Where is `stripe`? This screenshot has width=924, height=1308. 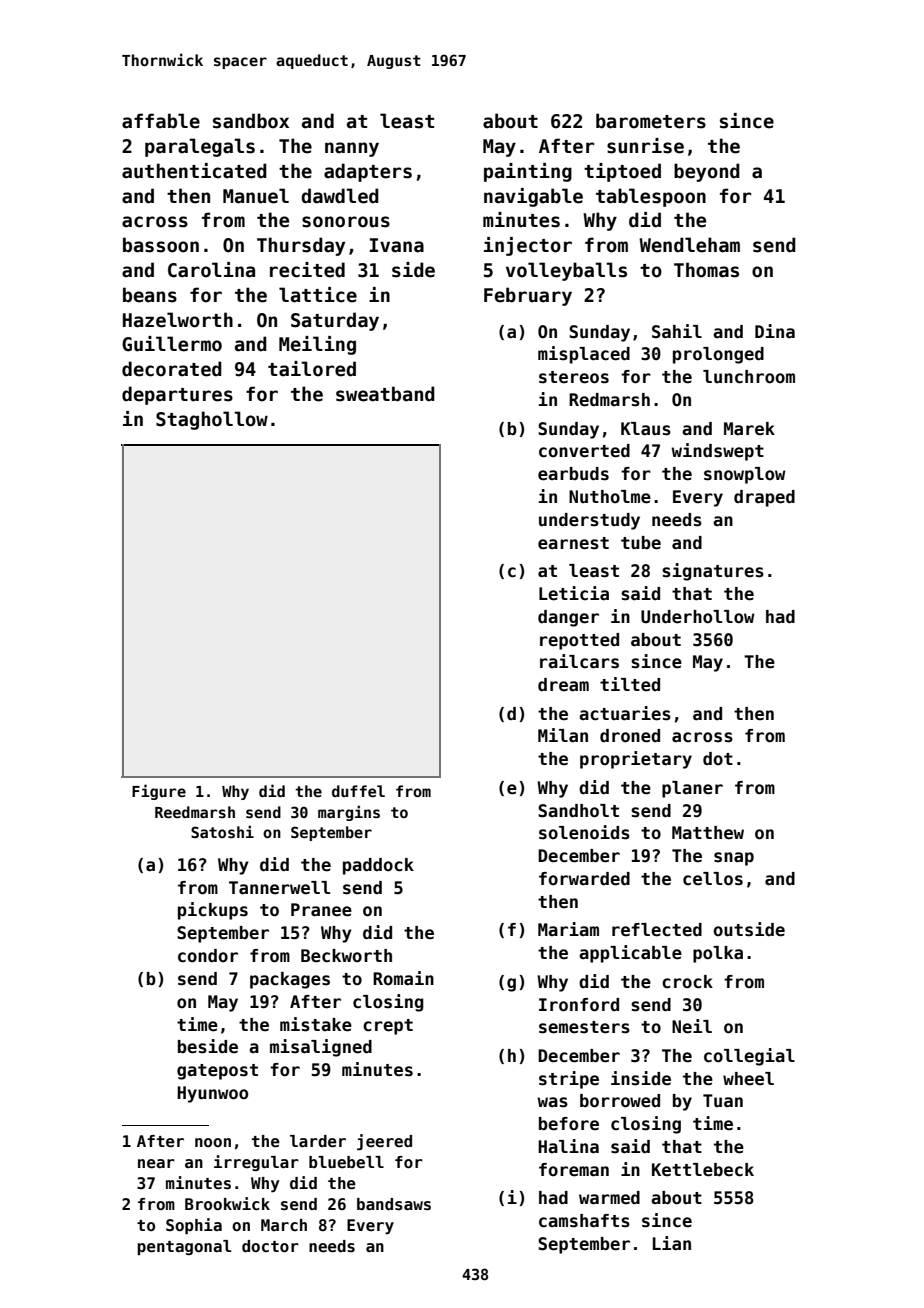 stripe is located at coordinates (569, 1080).
